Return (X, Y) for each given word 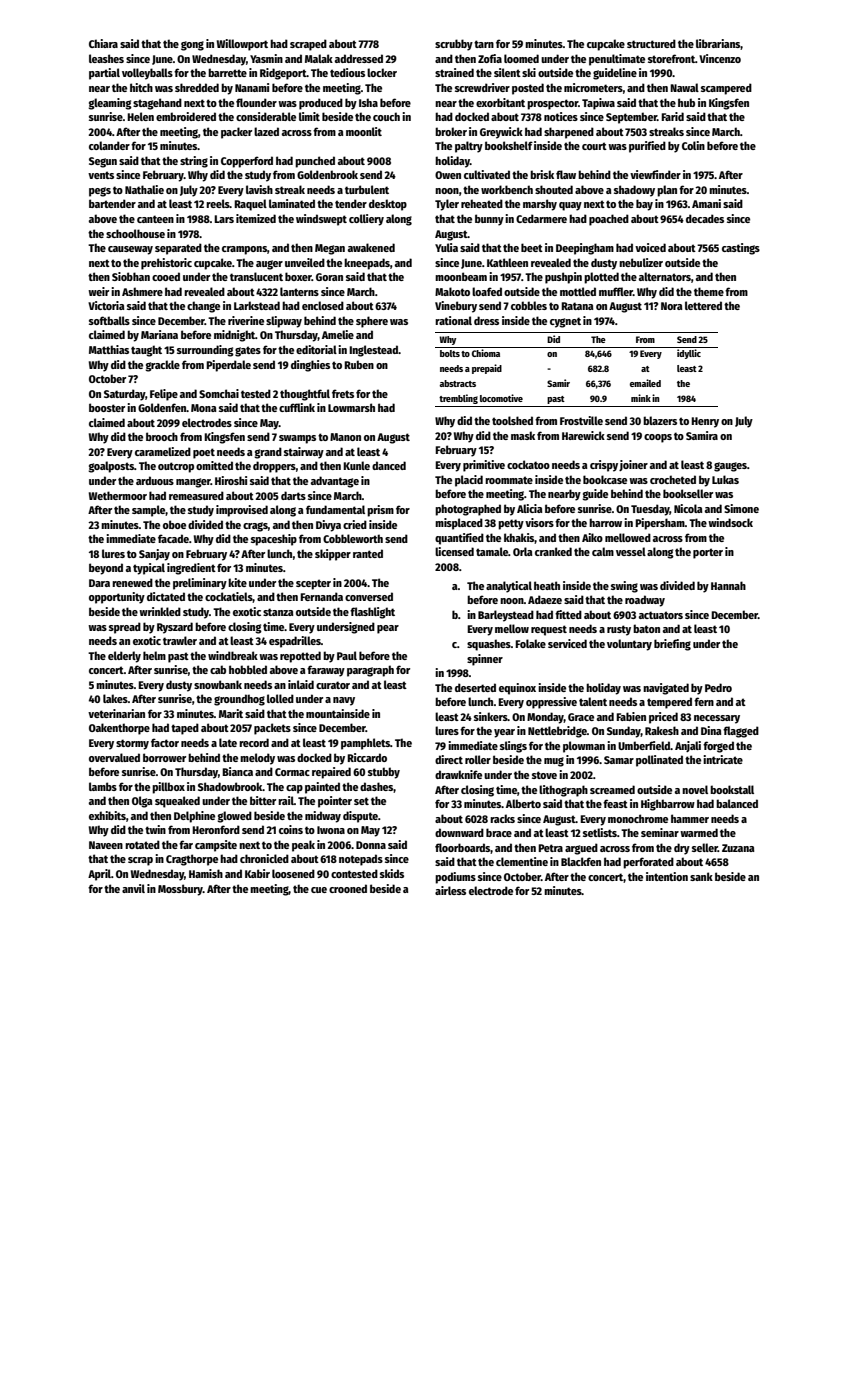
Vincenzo (720, 58)
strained (454, 72)
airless (450, 890)
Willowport (242, 45)
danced (389, 465)
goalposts (111, 467)
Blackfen (581, 861)
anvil (133, 888)
